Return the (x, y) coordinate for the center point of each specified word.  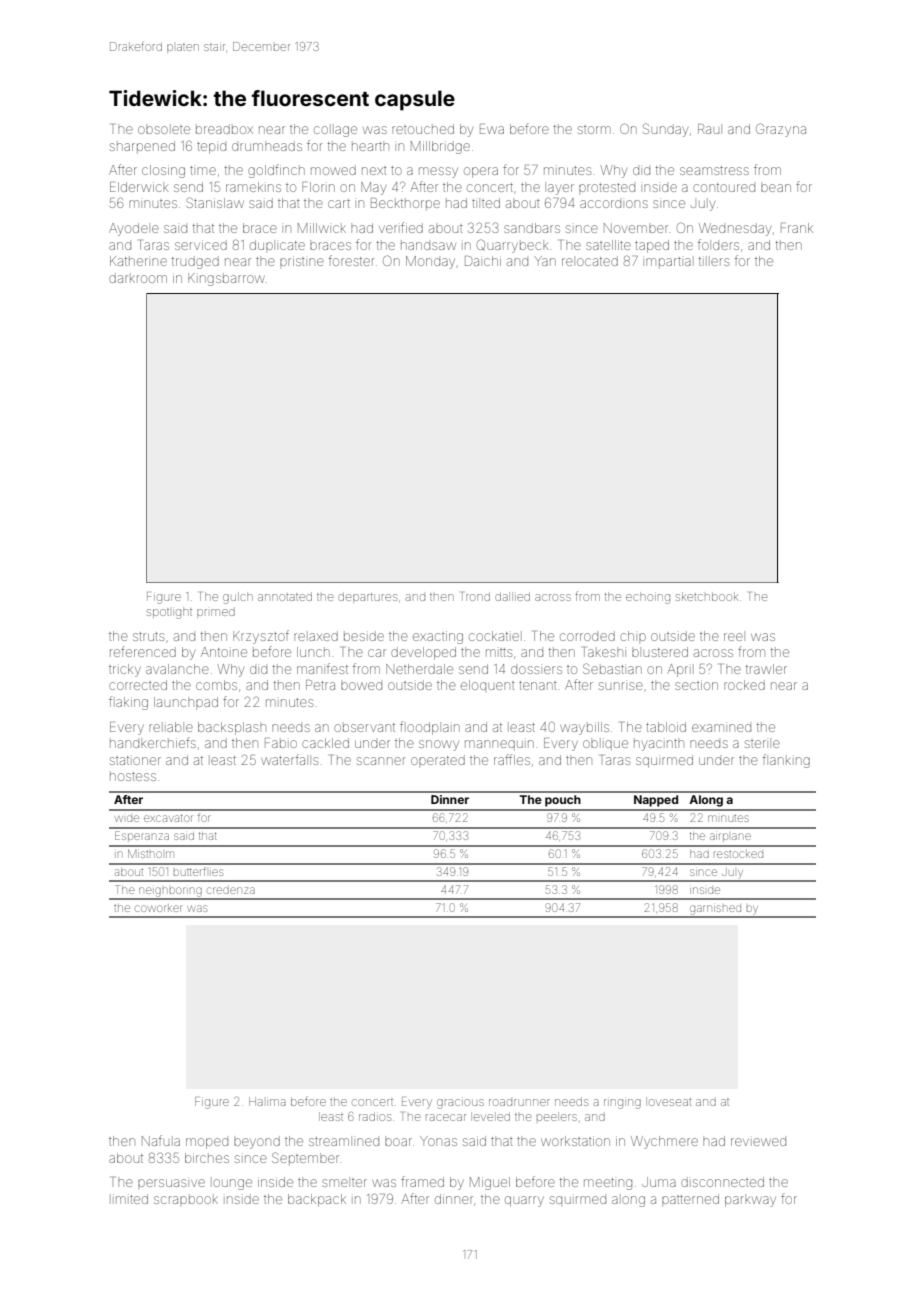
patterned (690, 1199)
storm (594, 130)
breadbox (224, 129)
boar (398, 1142)
